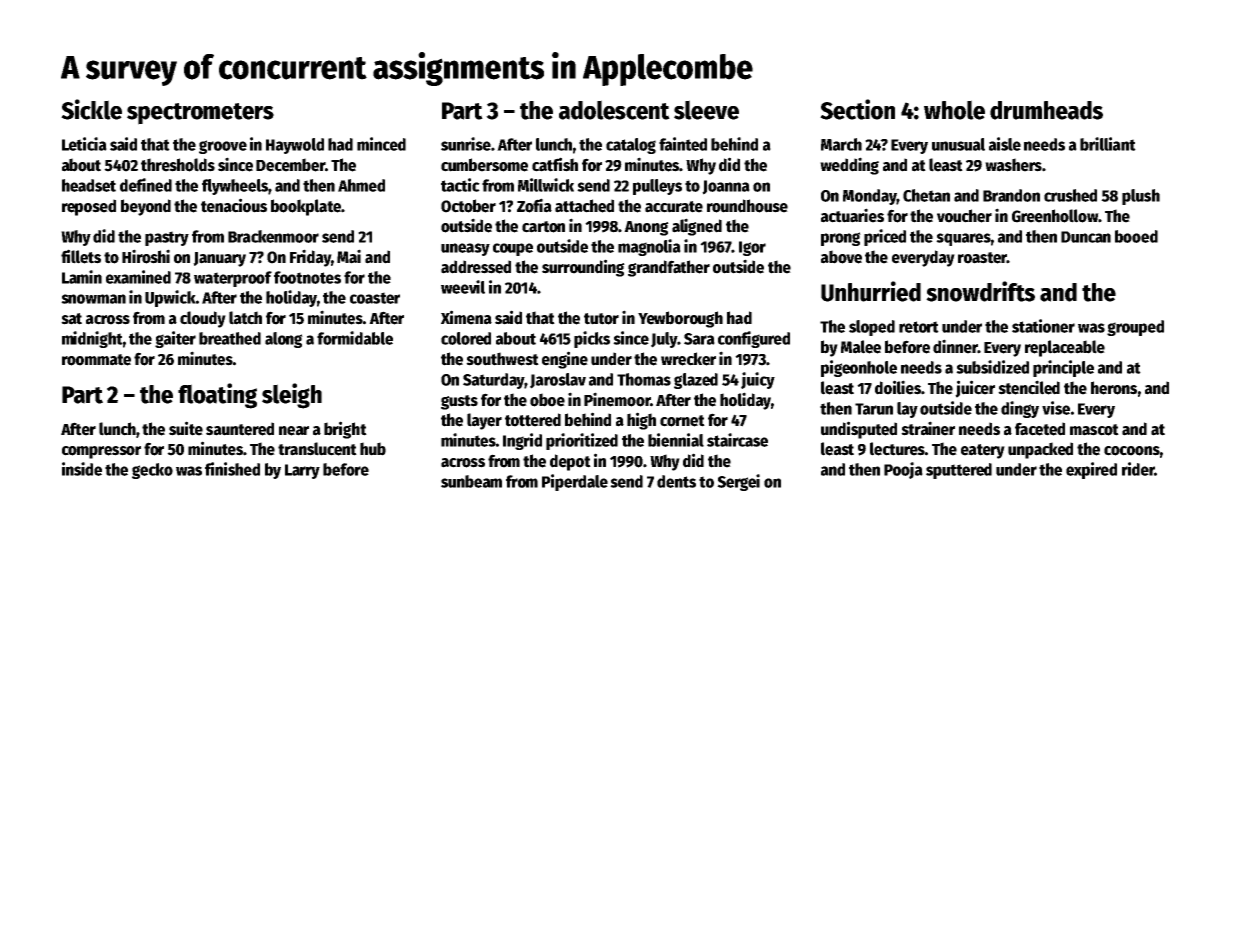  I want to click on suite, so click(186, 428).
